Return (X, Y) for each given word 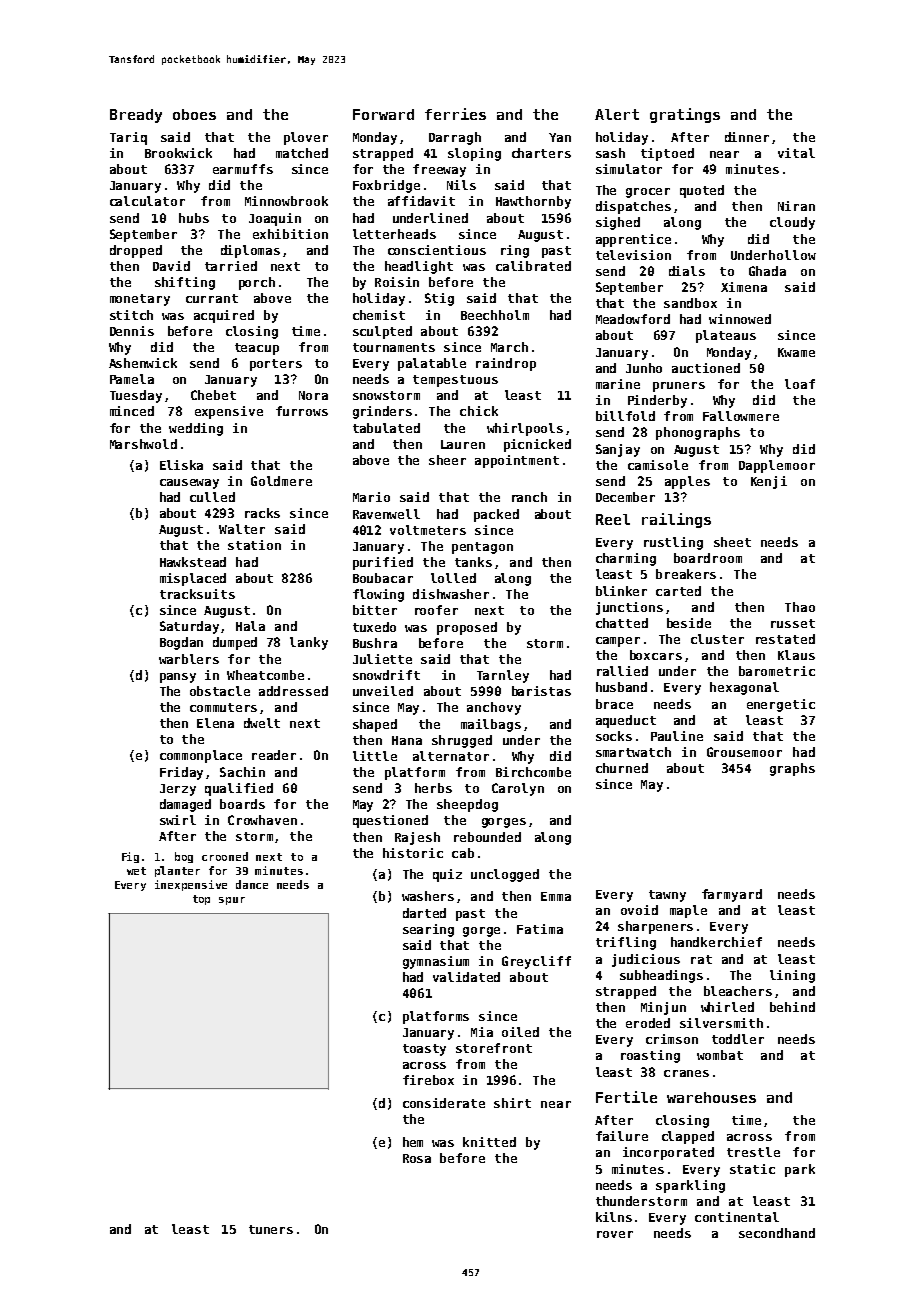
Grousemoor (744, 752)
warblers (189, 659)
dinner (747, 137)
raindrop (506, 364)
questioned (390, 821)
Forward (383, 114)
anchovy (494, 708)
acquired (224, 316)
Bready (136, 116)
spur (232, 901)
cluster (717, 639)
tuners (271, 1229)
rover (615, 1234)
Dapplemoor (777, 466)
